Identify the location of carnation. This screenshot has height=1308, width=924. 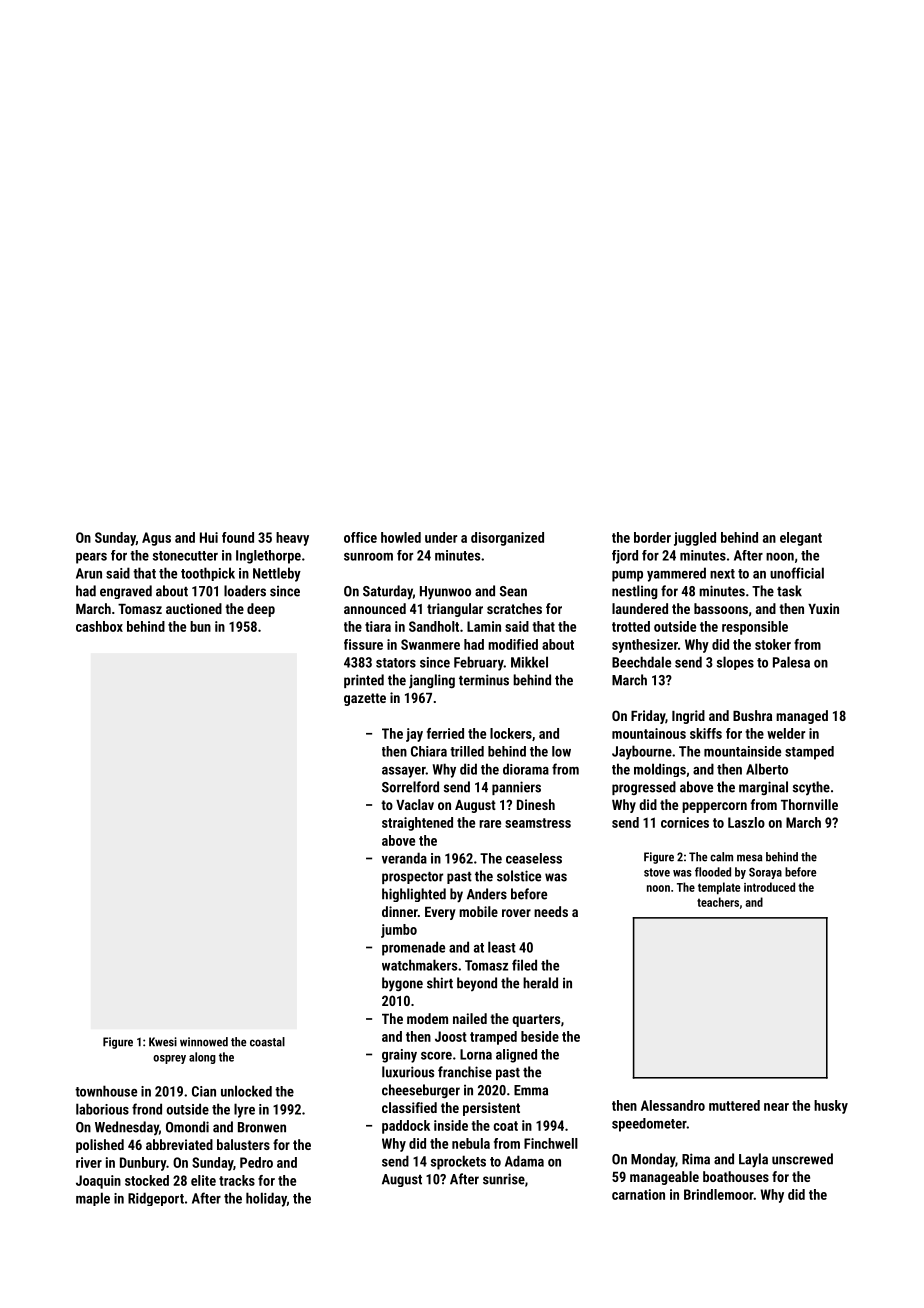
(638, 1194).
